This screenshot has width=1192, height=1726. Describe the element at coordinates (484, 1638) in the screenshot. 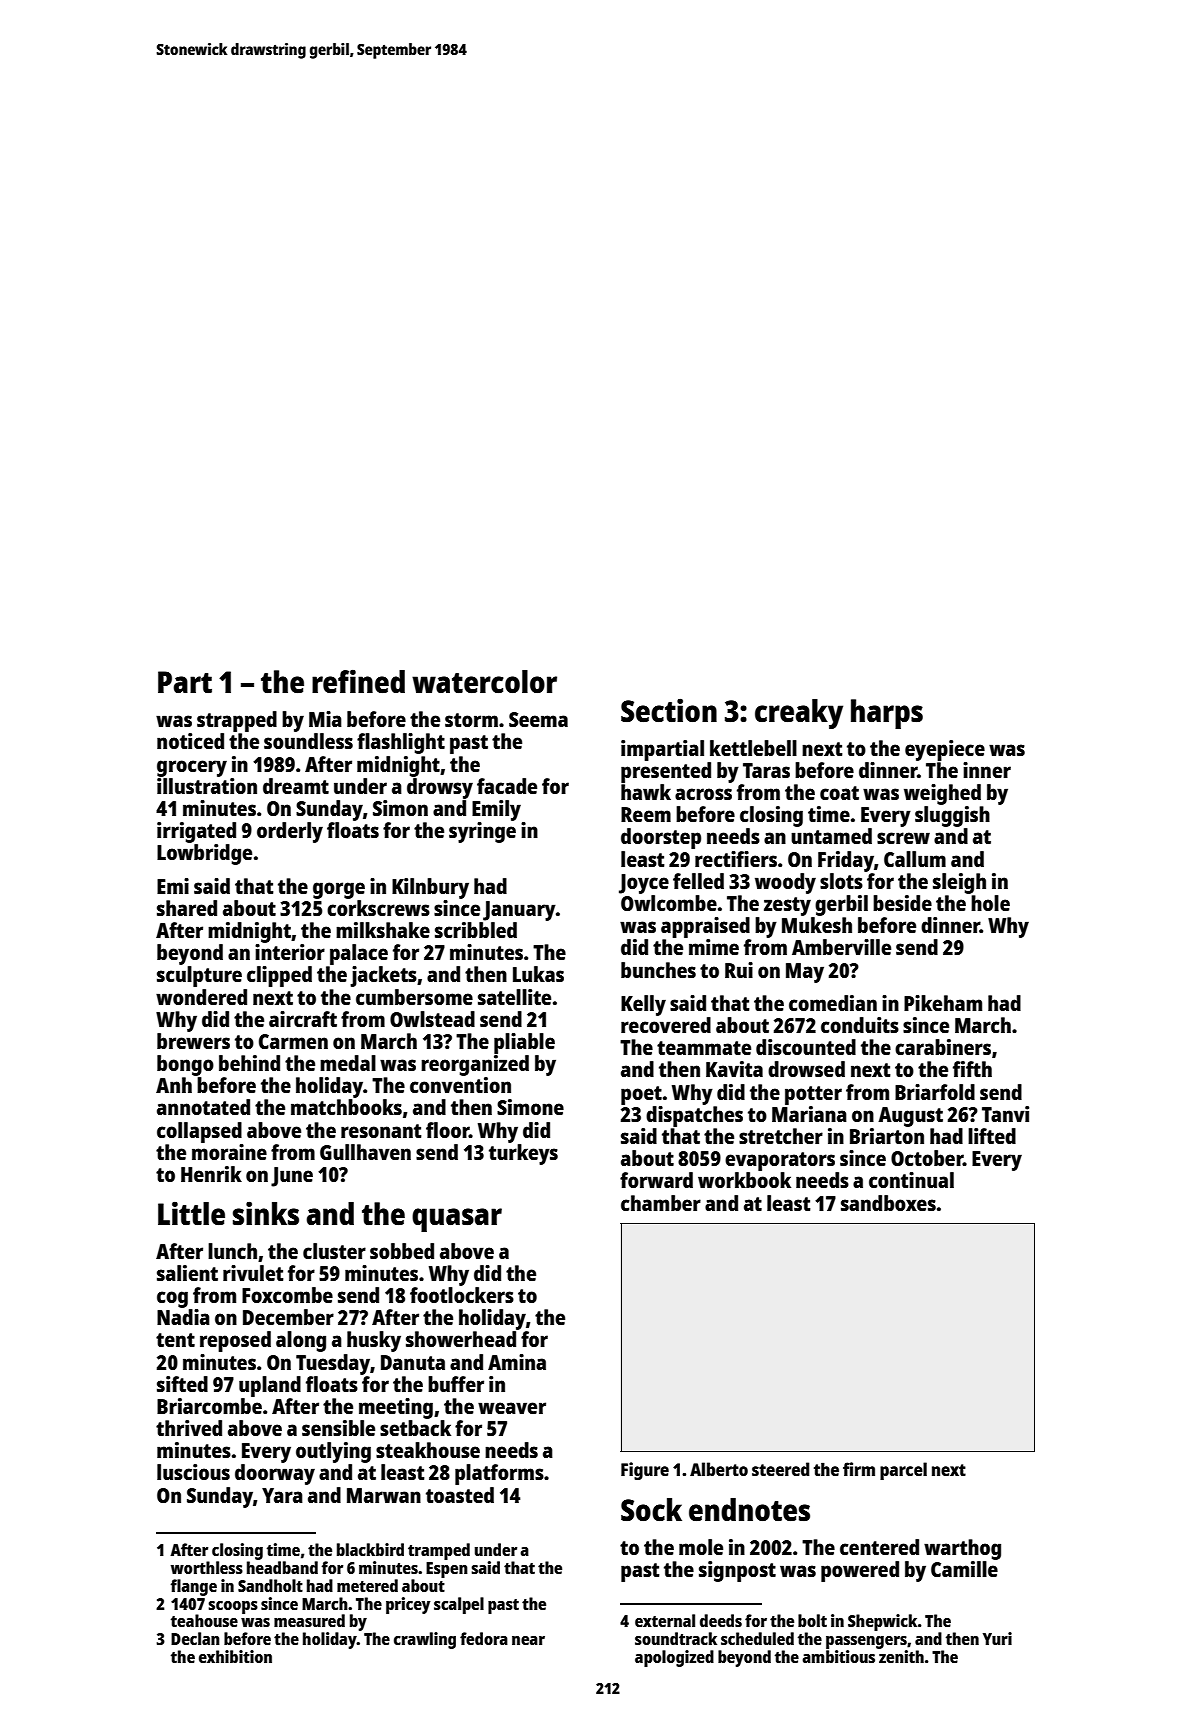

I see `fedora` at that location.
